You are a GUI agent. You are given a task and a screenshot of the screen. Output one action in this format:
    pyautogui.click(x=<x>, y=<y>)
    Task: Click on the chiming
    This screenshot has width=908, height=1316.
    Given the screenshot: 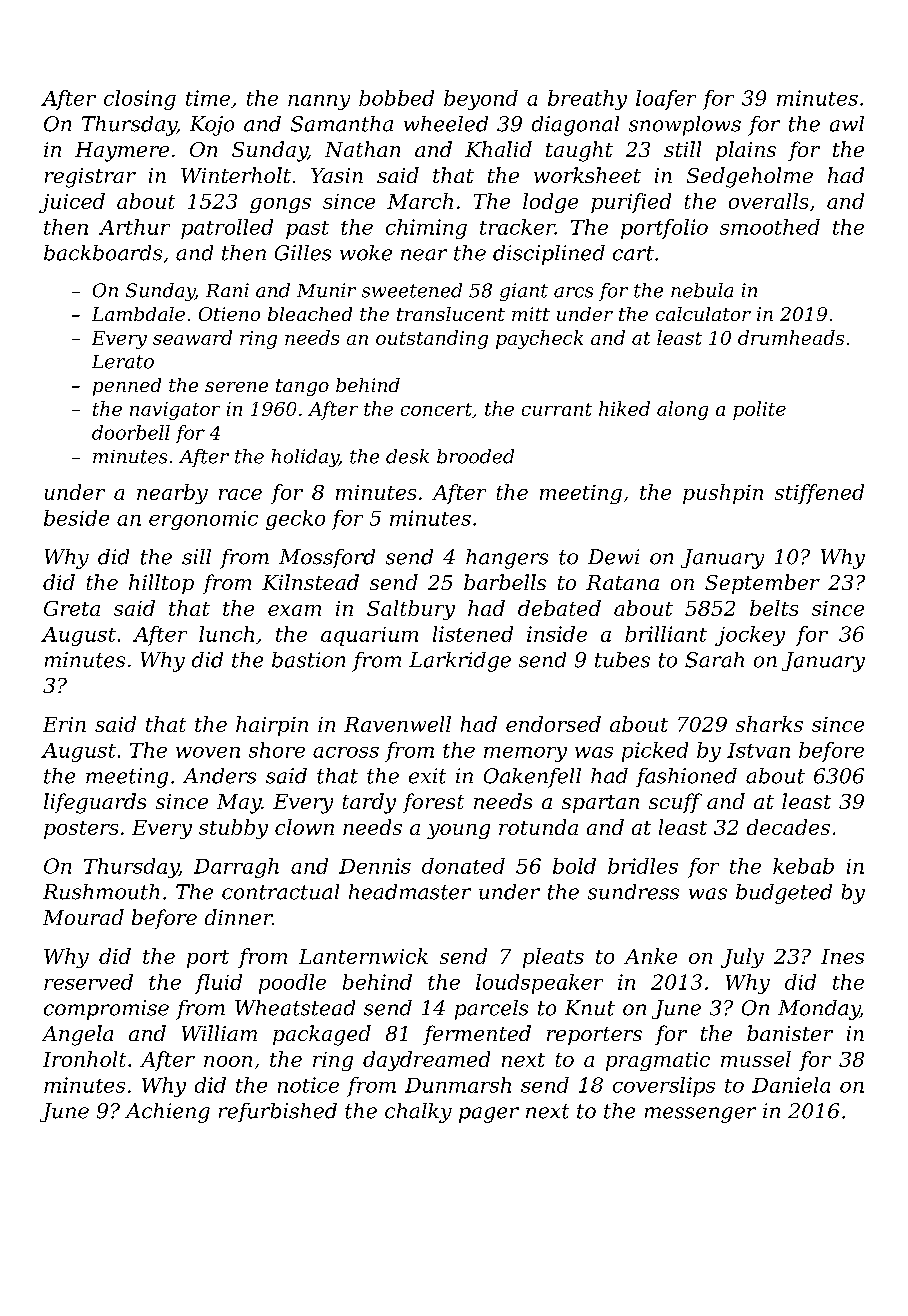 What is the action you would take?
    pyautogui.click(x=426, y=229)
